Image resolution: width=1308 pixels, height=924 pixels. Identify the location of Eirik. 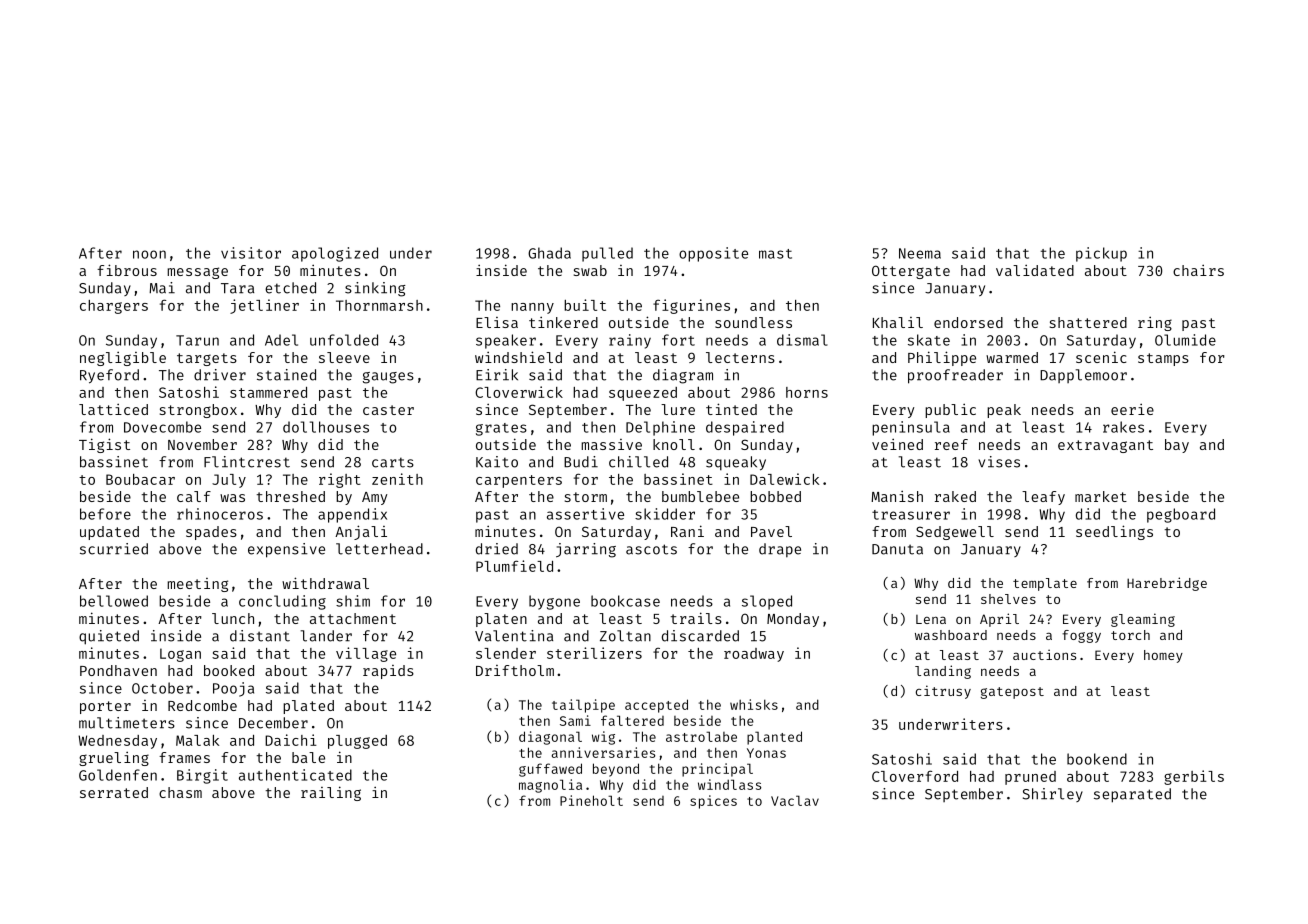
(497, 375).
